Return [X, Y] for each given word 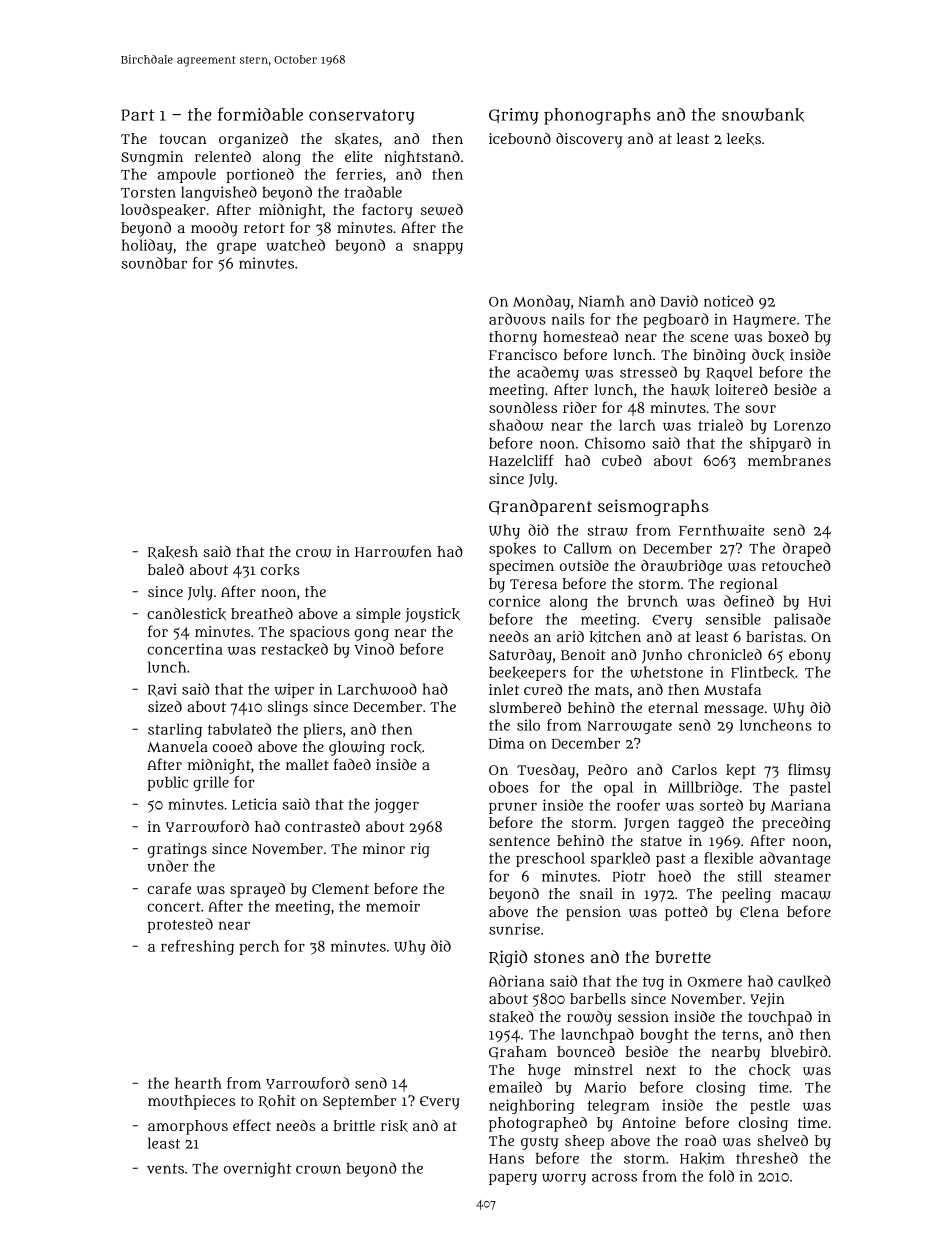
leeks [744, 139]
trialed [720, 425]
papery [513, 1179]
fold [721, 1176]
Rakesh [173, 552]
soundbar [154, 263]
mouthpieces [191, 1102]
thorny [513, 338]
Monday [541, 302]
